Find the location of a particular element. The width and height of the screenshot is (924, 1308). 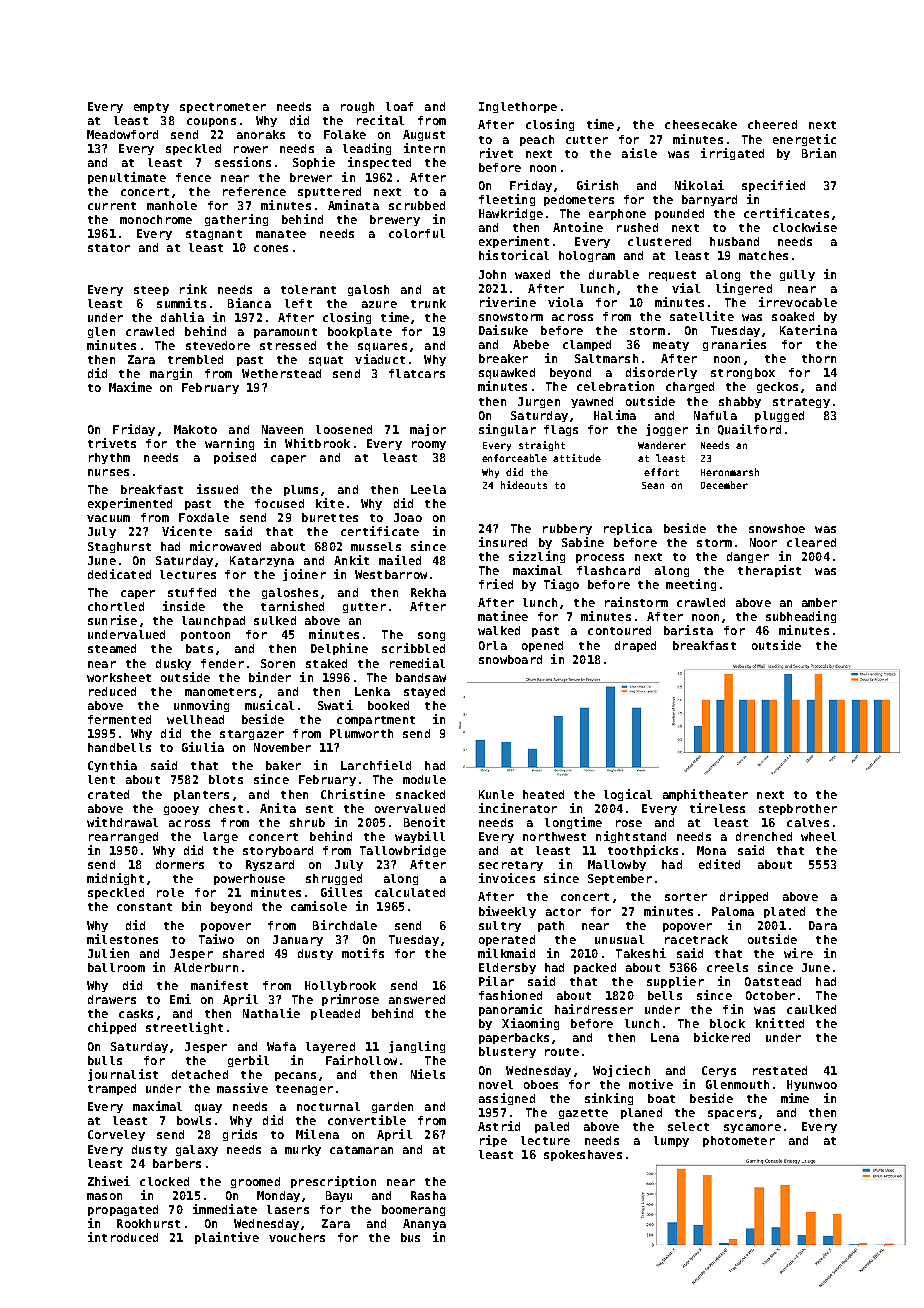

reference is located at coordinates (254, 191).
